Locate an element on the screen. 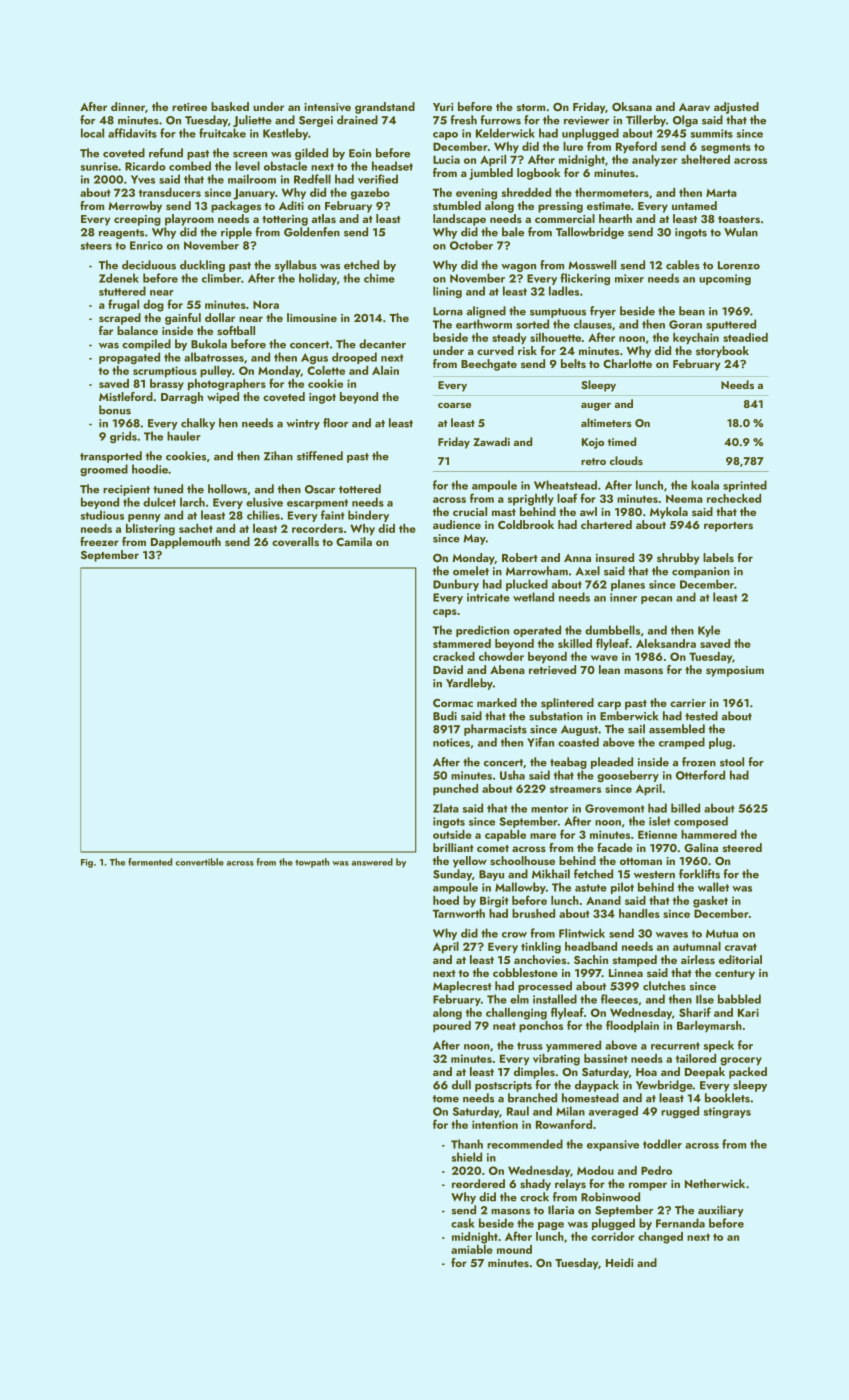 Image resolution: width=849 pixels, height=1400 pixels. Kyle is located at coordinates (709, 631).
